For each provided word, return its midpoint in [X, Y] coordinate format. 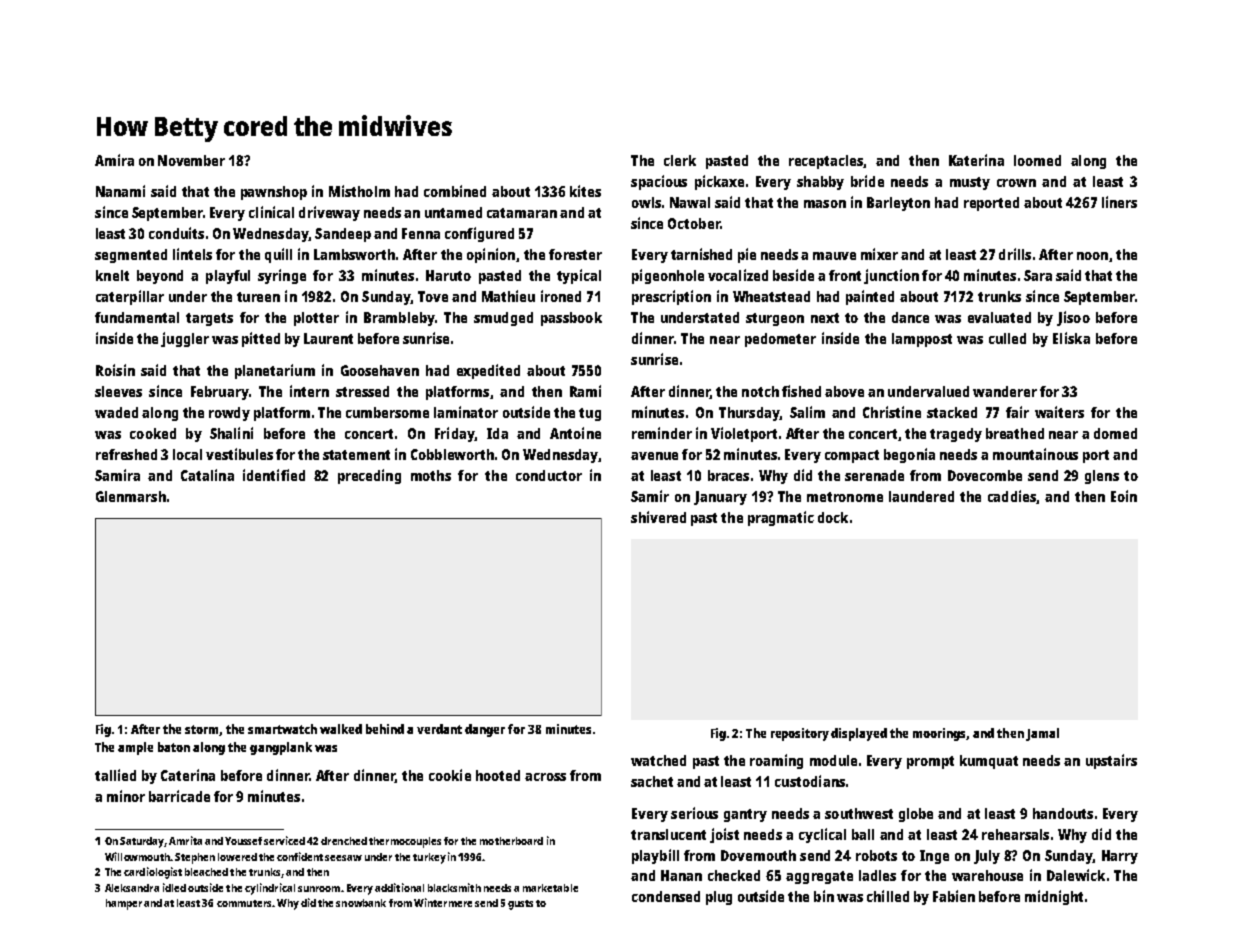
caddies [1012, 496]
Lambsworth [354, 254]
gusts [520, 905]
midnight [1054, 897]
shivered [658, 517]
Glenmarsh [131, 496]
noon [1092, 256]
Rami [585, 391]
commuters [244, 903]
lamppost [922, 340]
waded [116, 412]
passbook [571, 319]
